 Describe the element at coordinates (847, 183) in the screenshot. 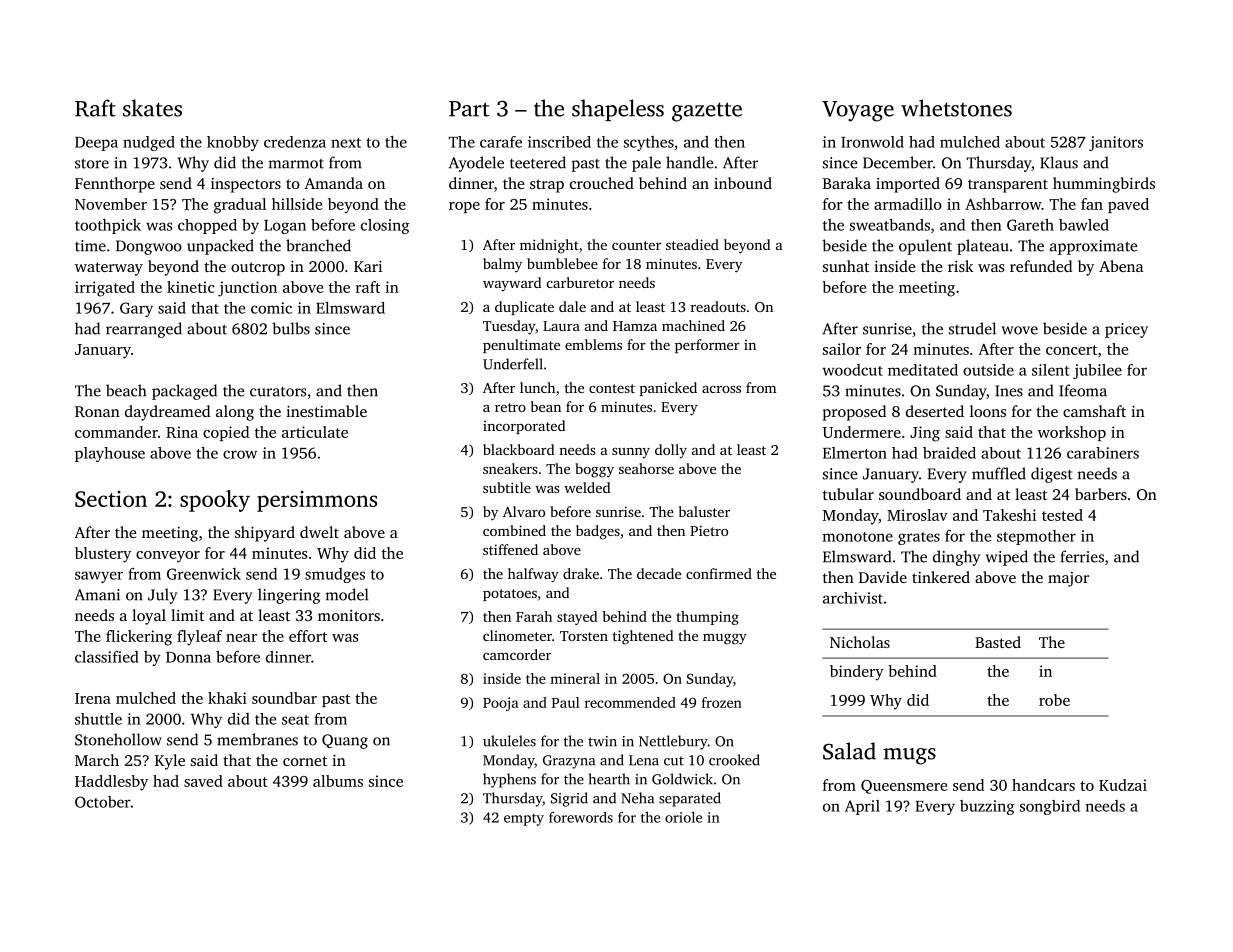

I see `Baraka` at that location.
